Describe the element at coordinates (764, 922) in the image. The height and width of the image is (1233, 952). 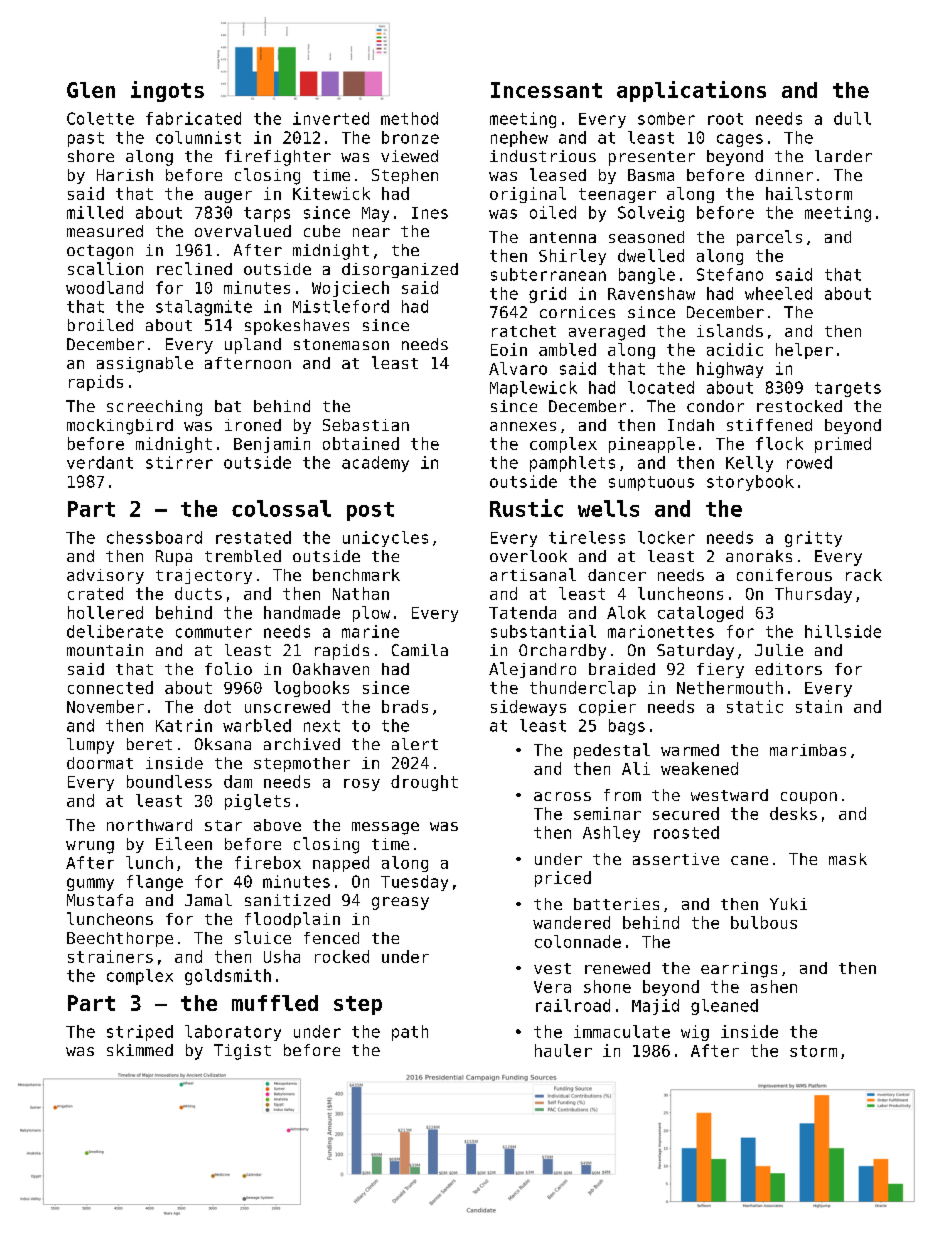
I see `bulbous` at that location.
